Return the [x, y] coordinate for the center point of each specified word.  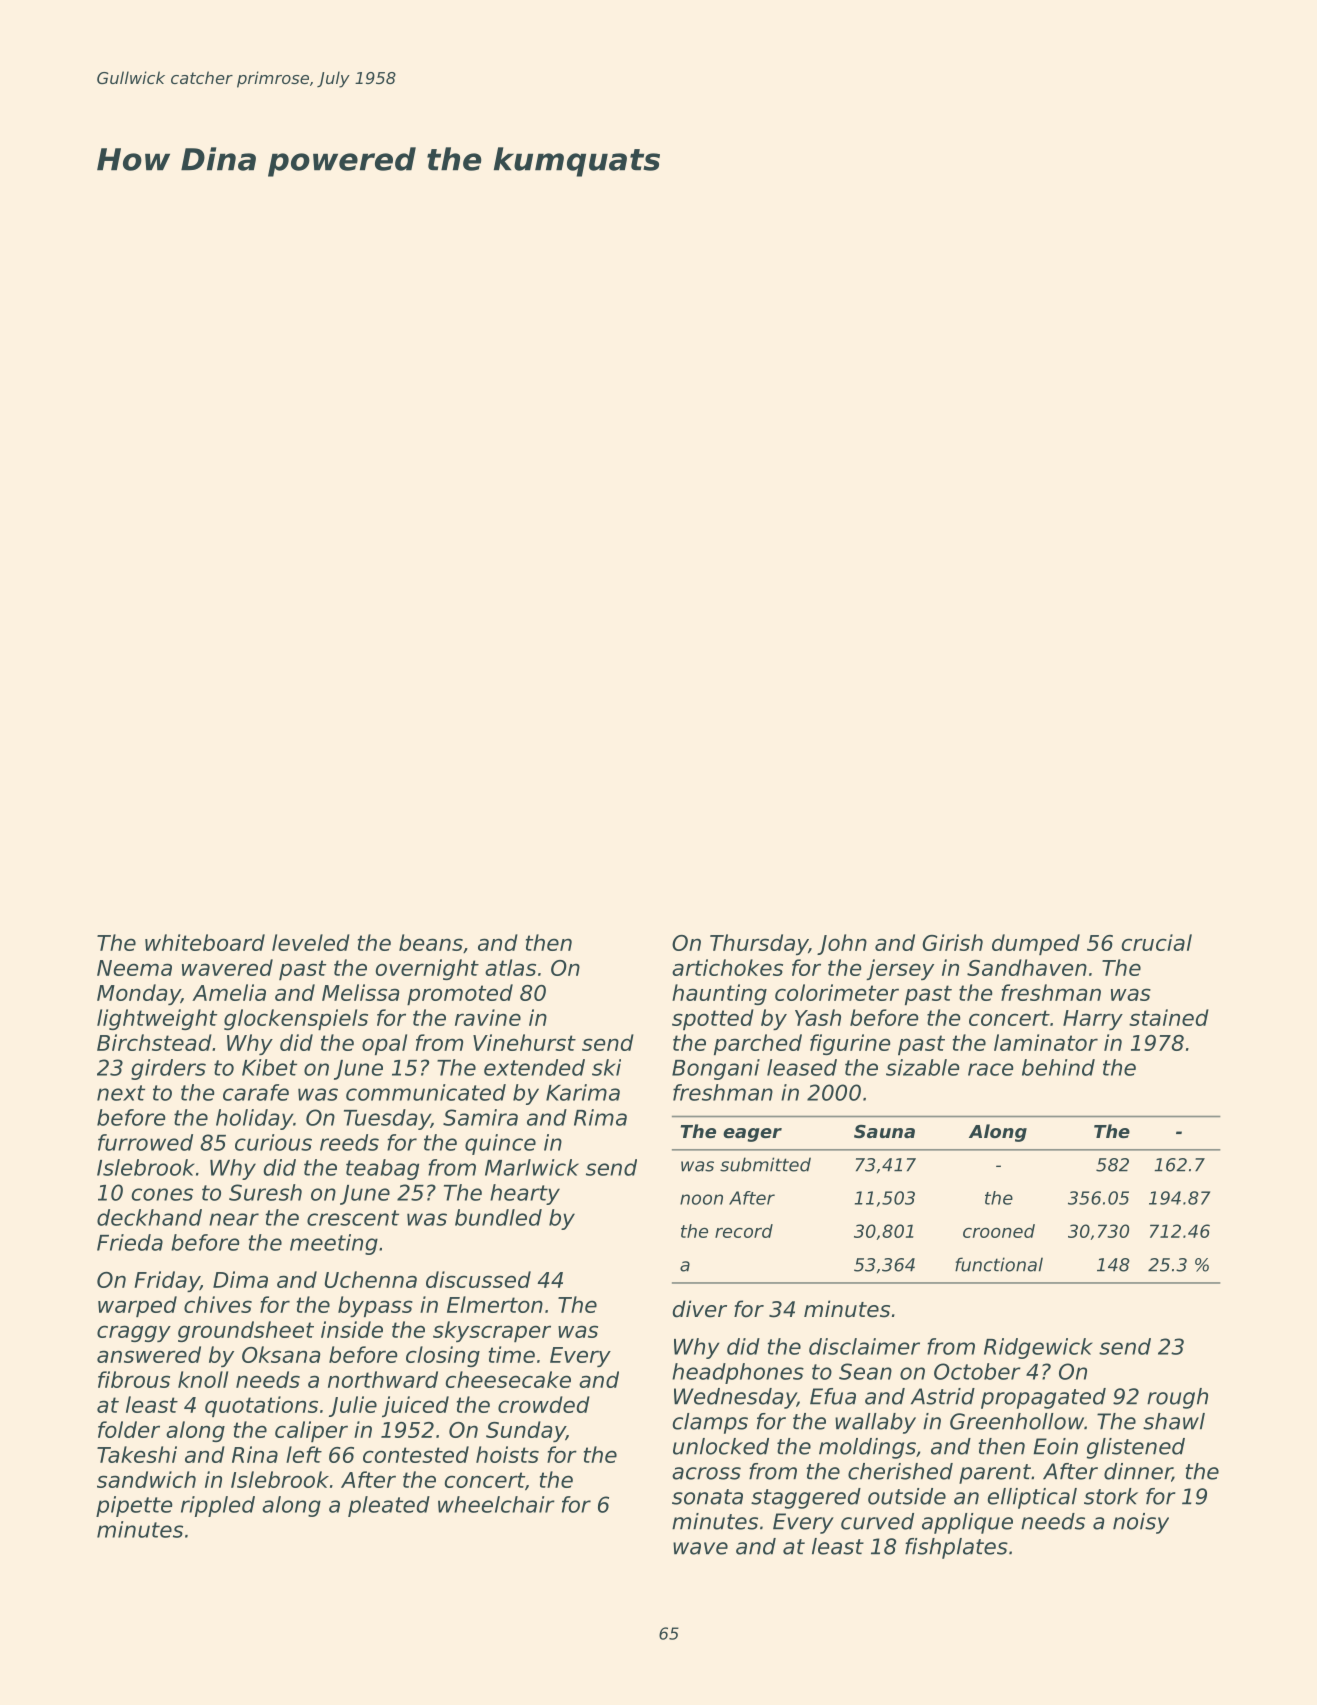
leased [802, 1067]
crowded [544, 1404]
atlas [510, 967]
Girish [952, 942]
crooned [999, 1231]
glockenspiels [296, 1019]
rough [1177, 1398]
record [744, 1231]
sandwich [146, 1479]
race [990, 1069]
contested [416, 1454]
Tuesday [387, 1119]
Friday [167, 1281]
